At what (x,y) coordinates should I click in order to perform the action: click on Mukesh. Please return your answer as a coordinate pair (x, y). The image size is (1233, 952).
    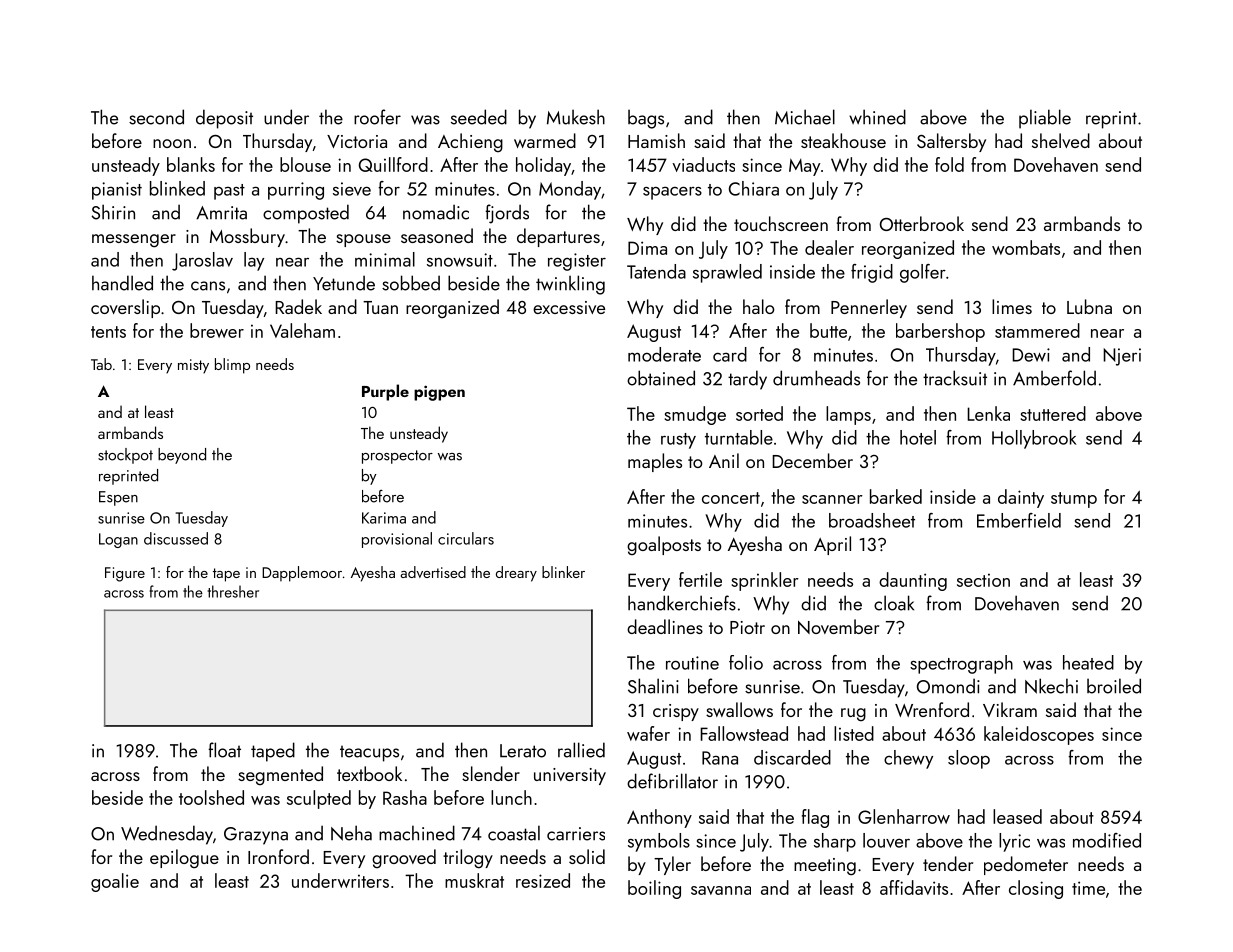
    Looking at the image, I should click on (576, 117).
